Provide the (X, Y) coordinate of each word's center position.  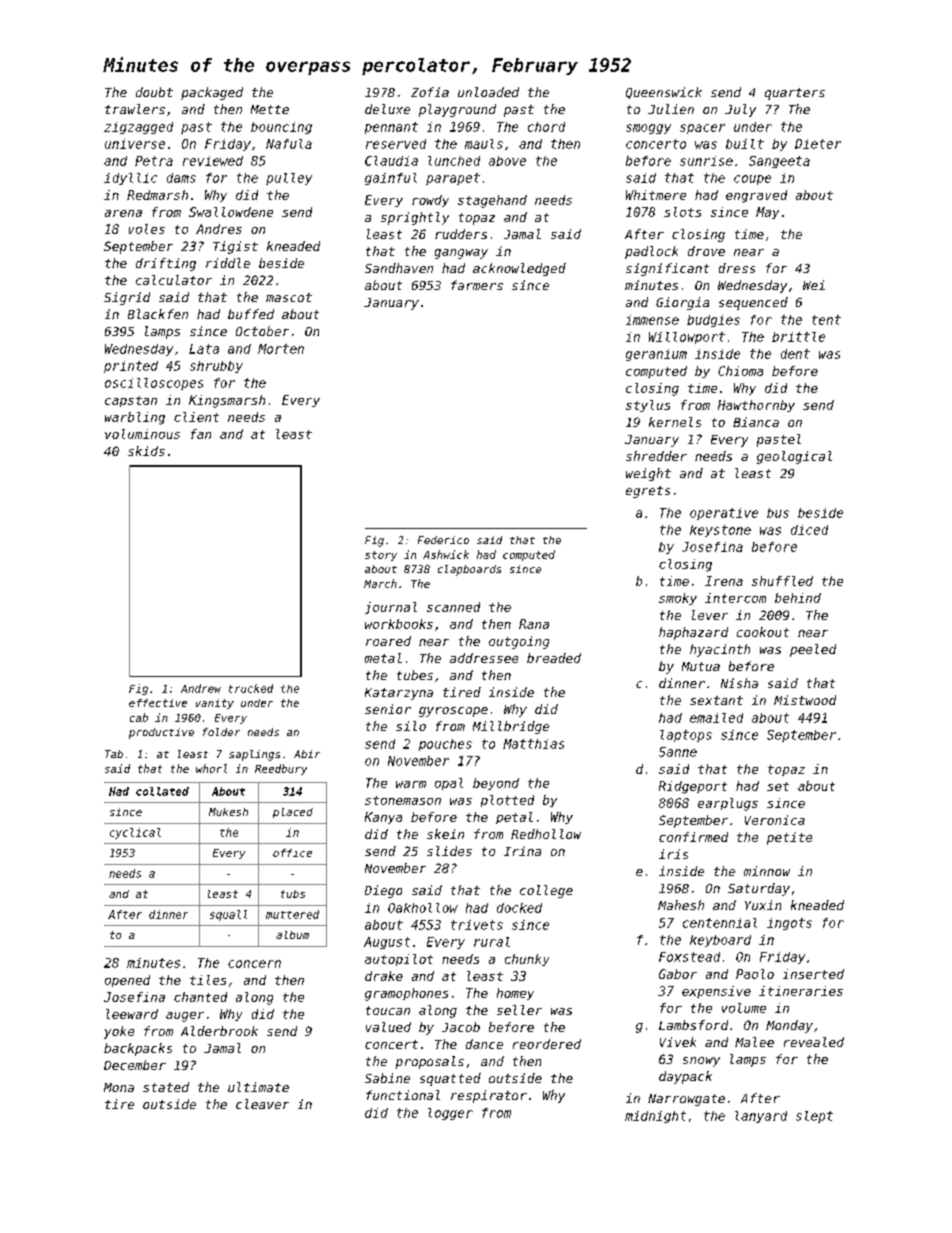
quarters (795, 94)
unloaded (488, 92)
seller (519, 1010)
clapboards (469, 570)
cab (139, 717)
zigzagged (138, 128)
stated (166, 1087)
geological (794, 457)
